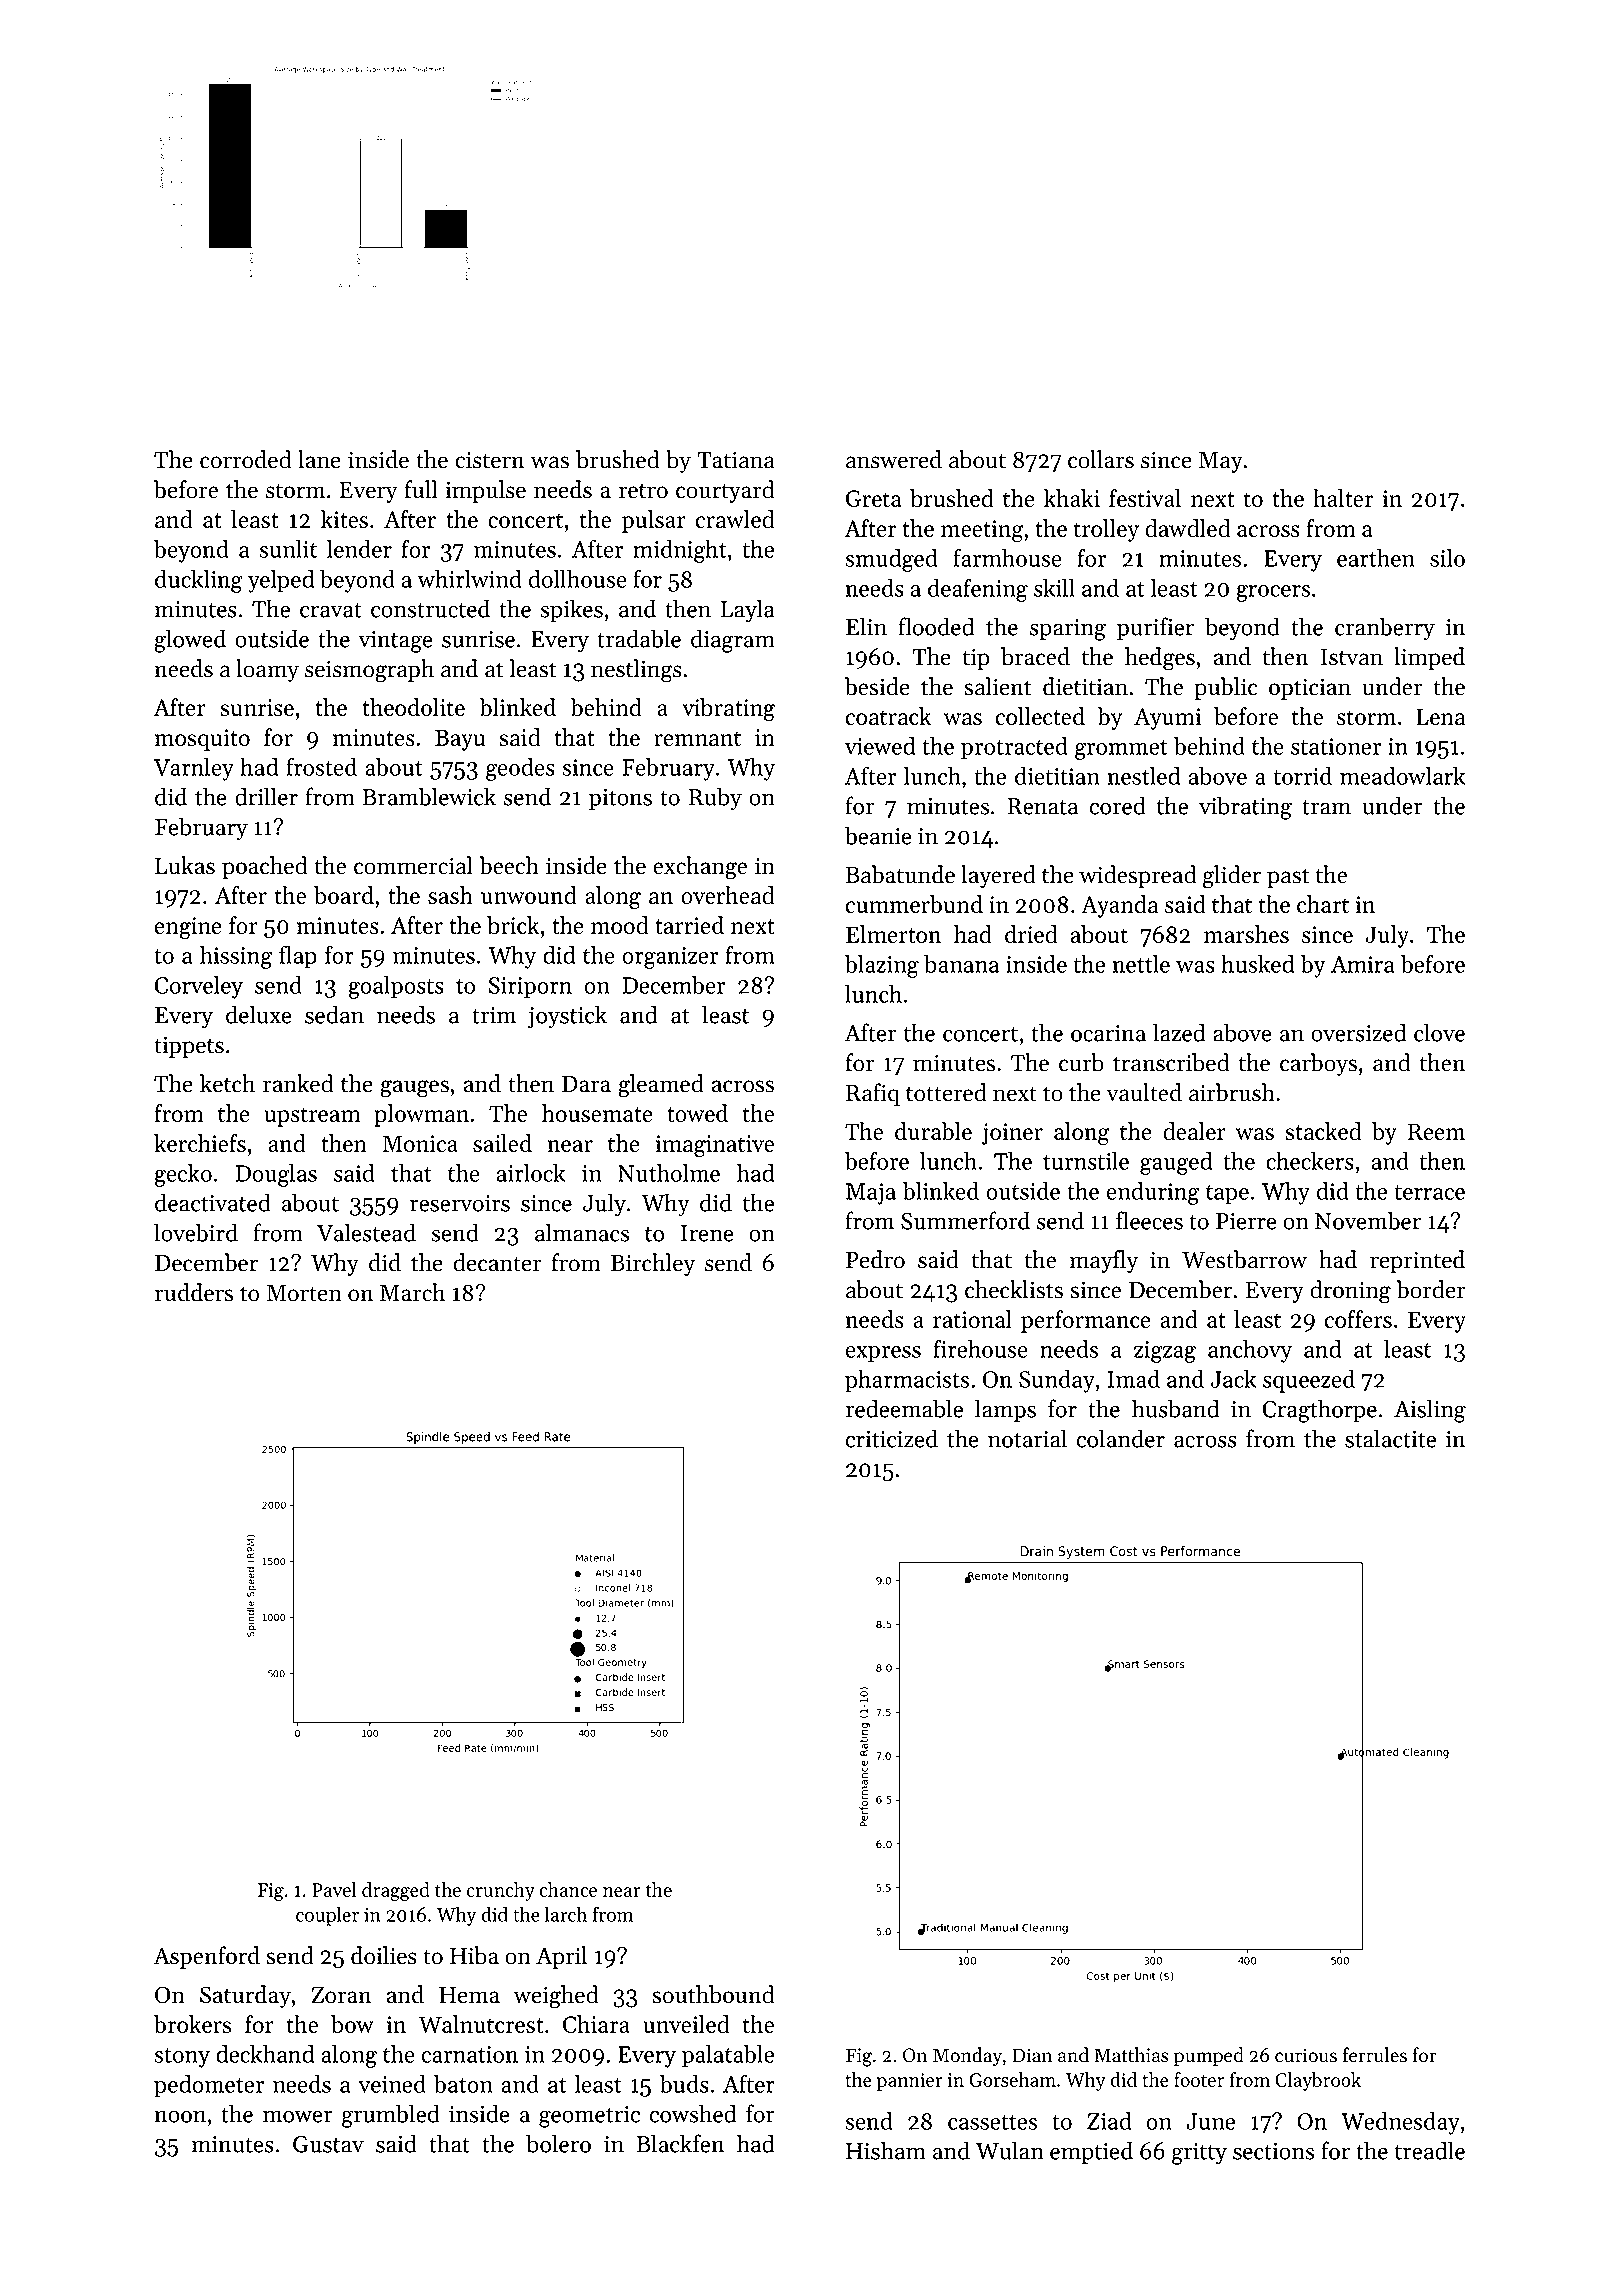 The height and width of the screenshot is (2292, 1620). What do you see at coordinates (1244, 1259) in the screenshot?
I see `Westbarrow` at bounding box center [1244, 1259].
